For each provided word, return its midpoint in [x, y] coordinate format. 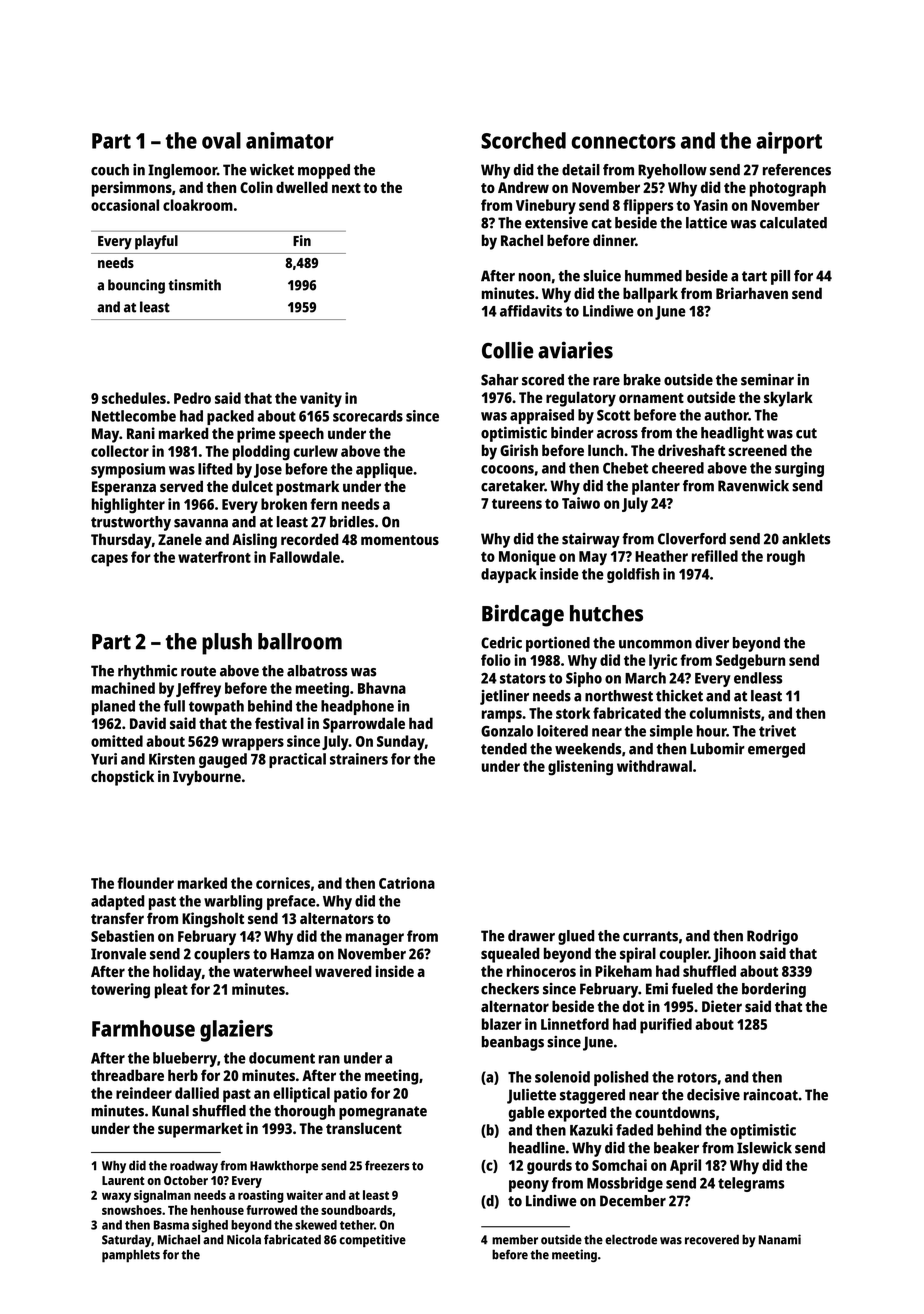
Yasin [710, 205]
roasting [261, 1196]
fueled [692, 989]
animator [290, 140]
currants [650, 936]
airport [789, 143]
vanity [321, 400]
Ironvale [118, 954]
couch [110, 170]
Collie [508, 350]
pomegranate [383, 1113]
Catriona [407, 883]
